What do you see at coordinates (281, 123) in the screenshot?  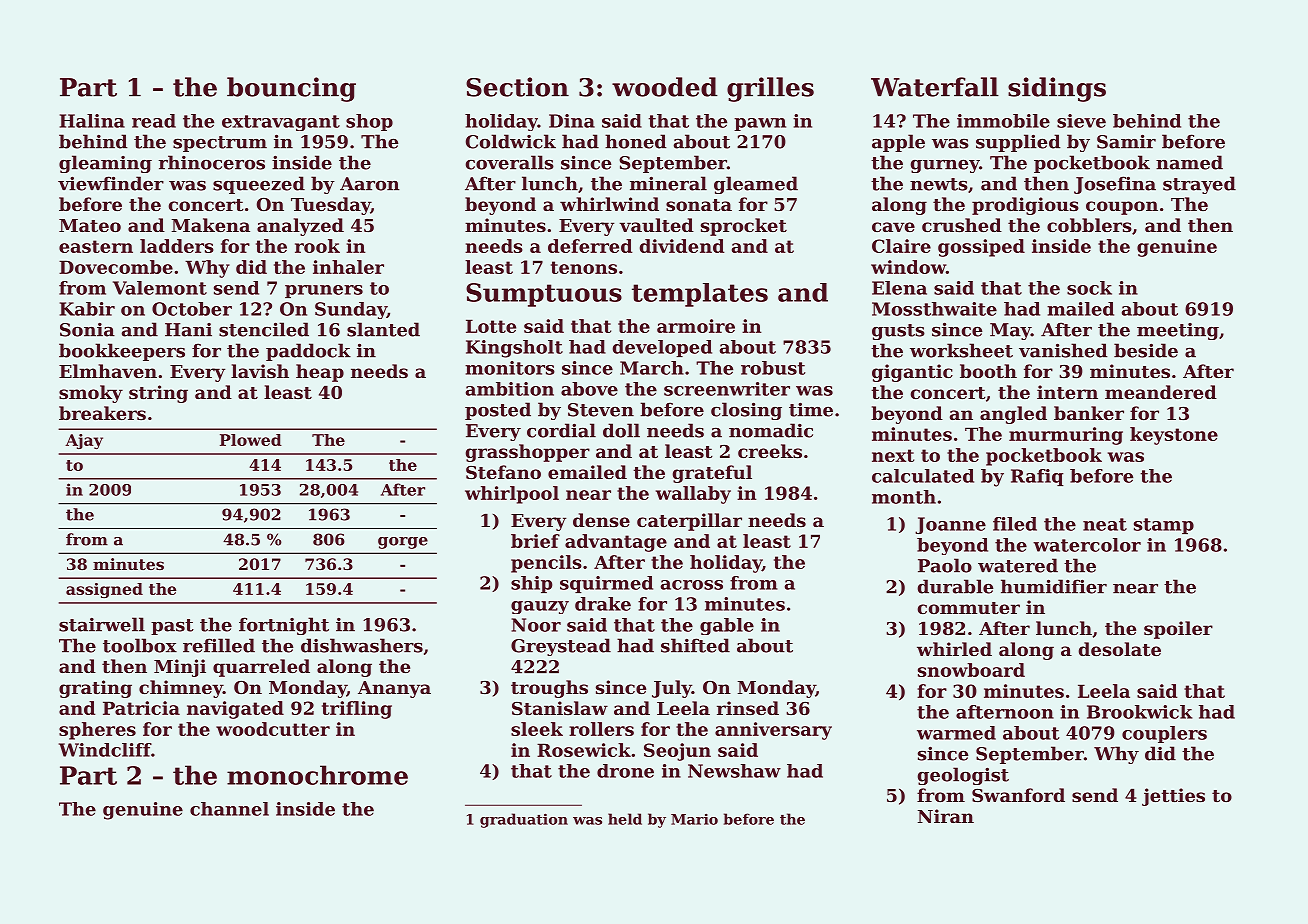 I see `extravagant` at bounding box center [281, 123].
